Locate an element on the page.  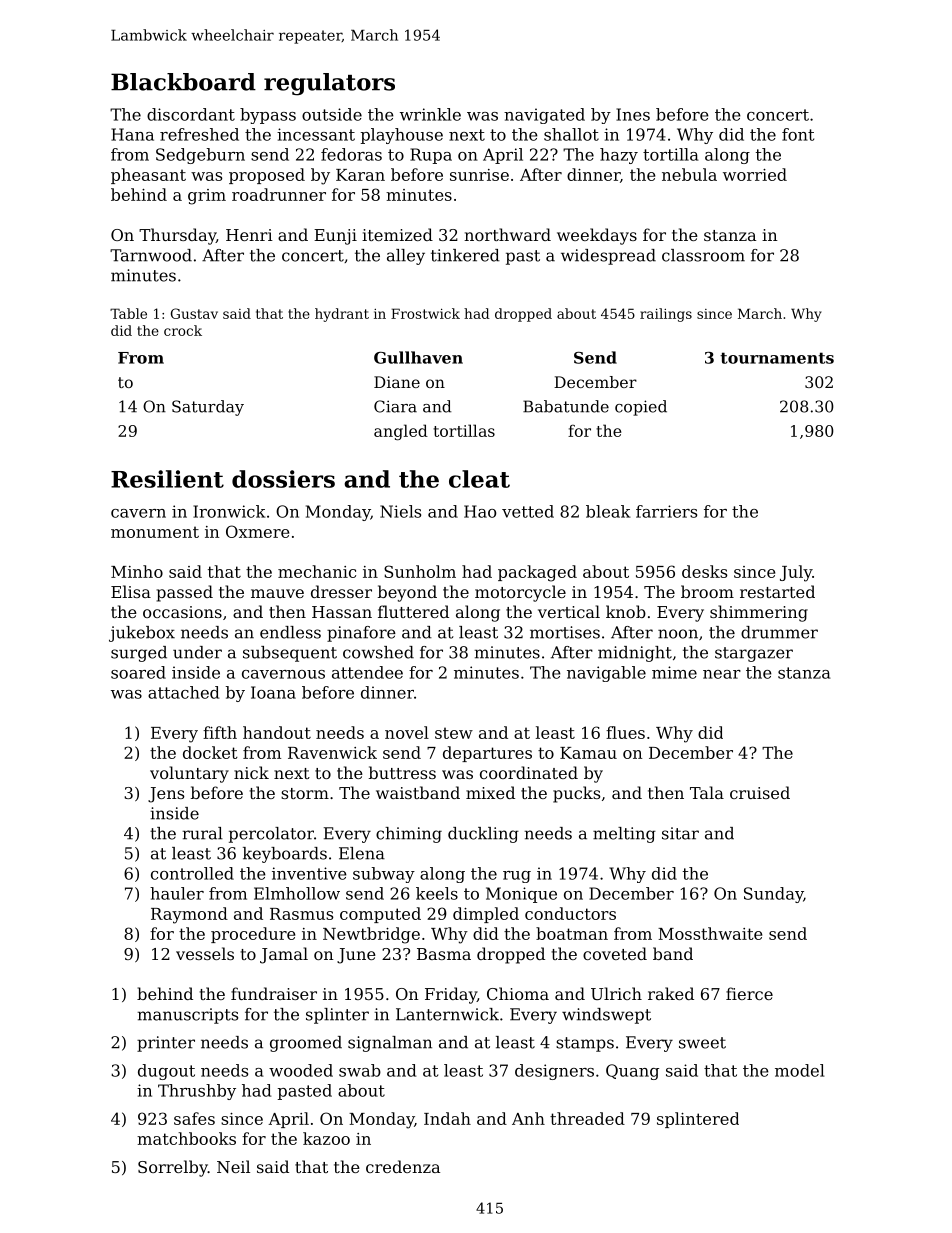
soared is located at coordinates (138, 672).
